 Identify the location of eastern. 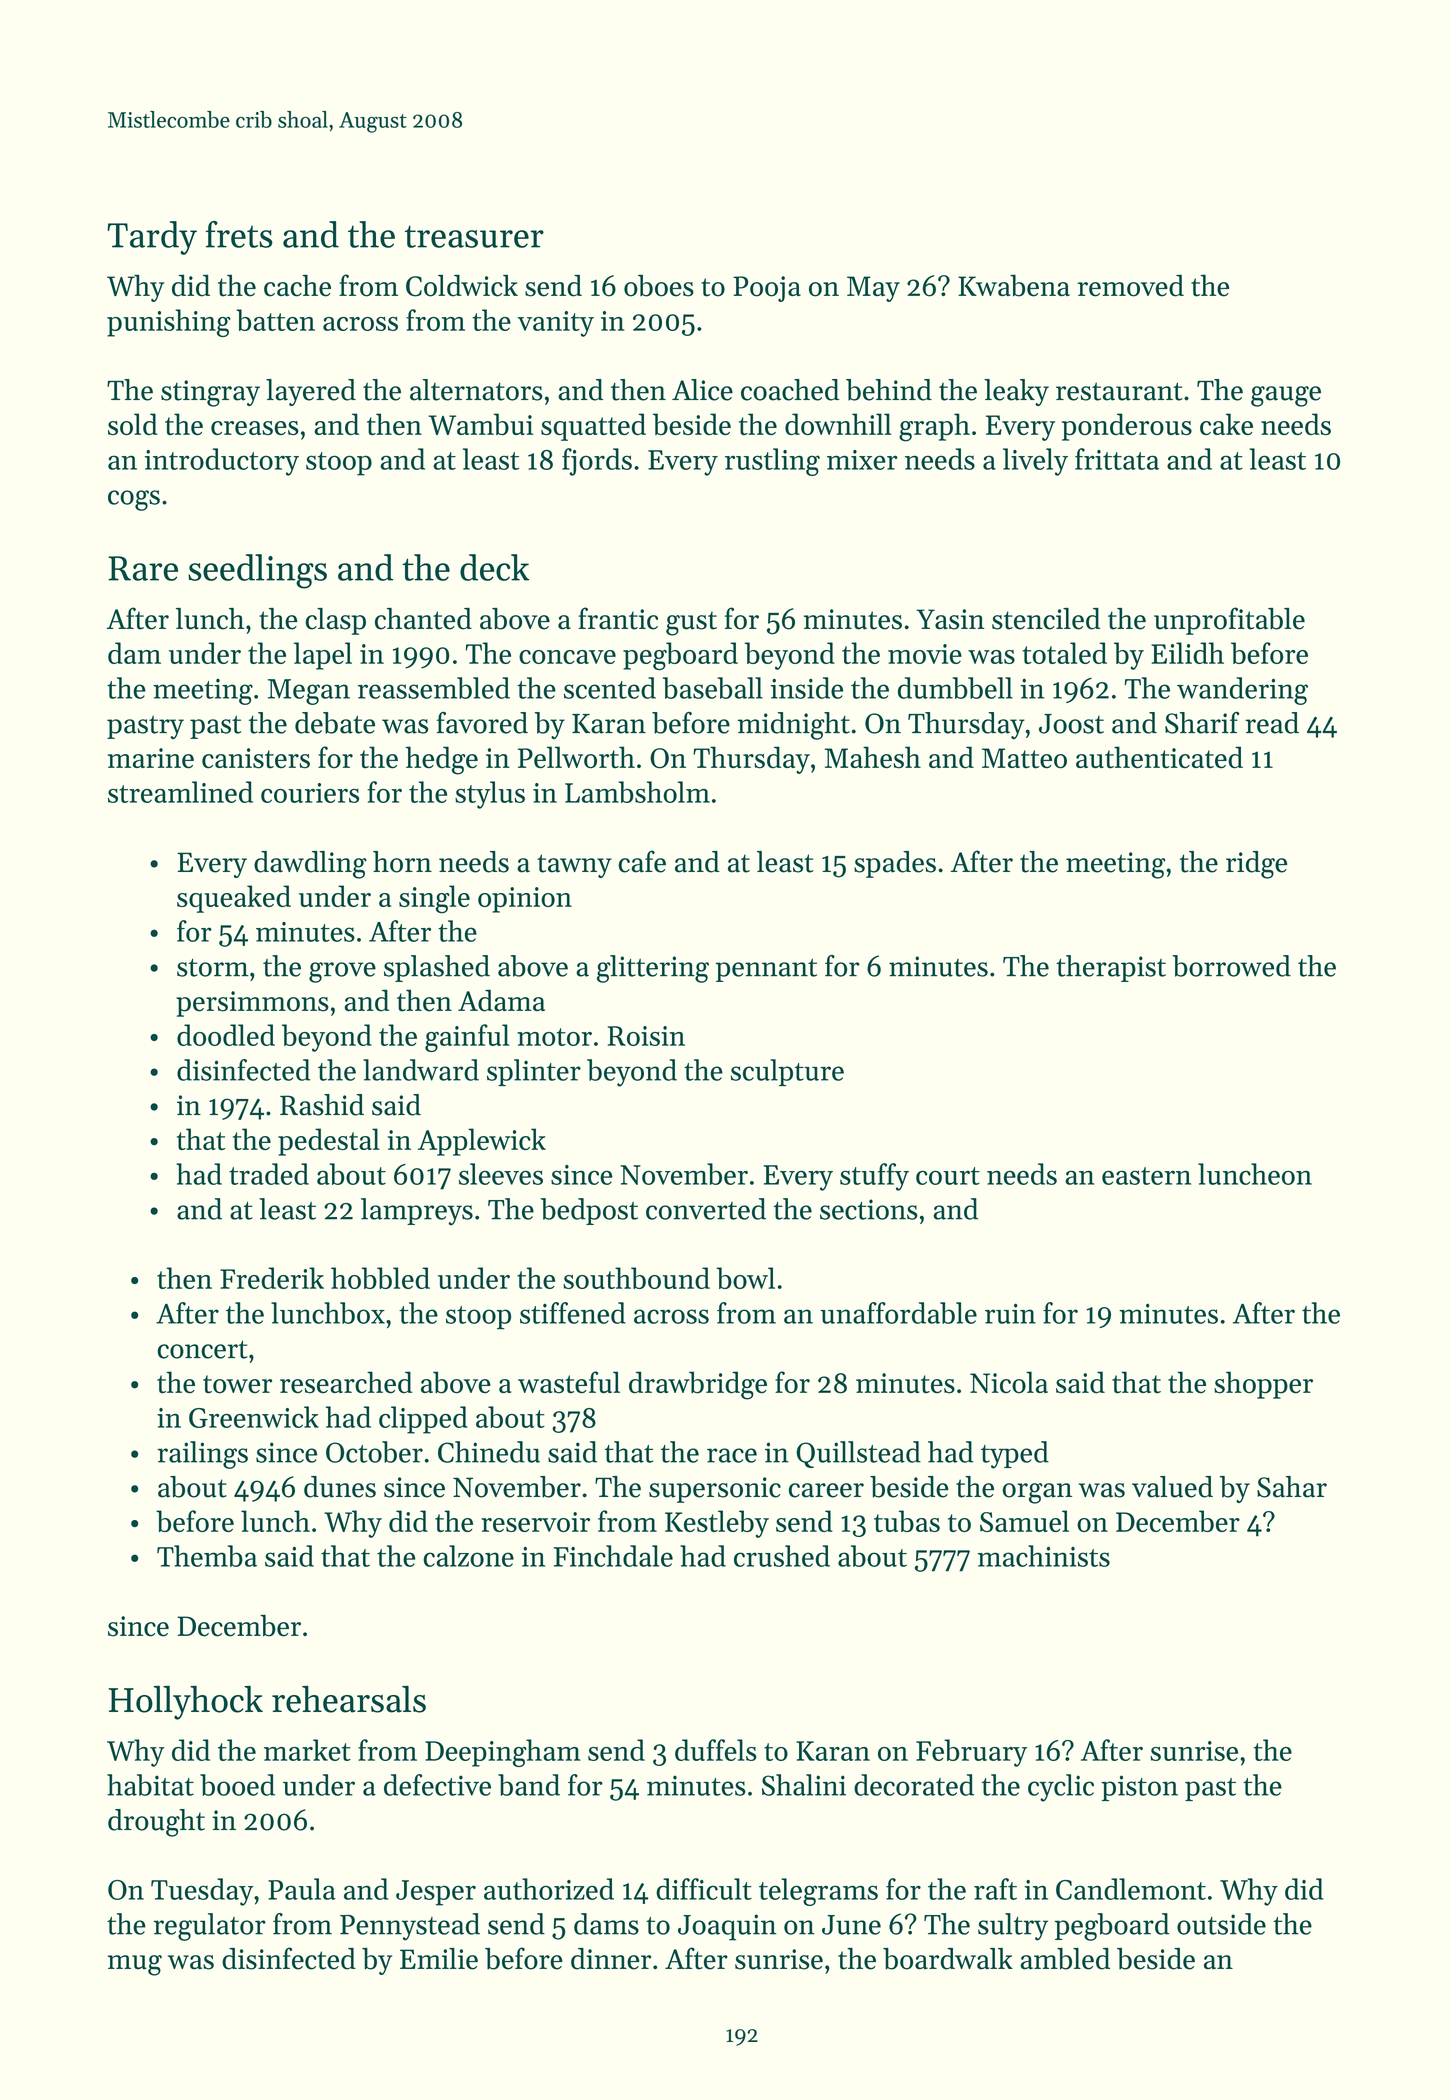
(1146, 1176).
